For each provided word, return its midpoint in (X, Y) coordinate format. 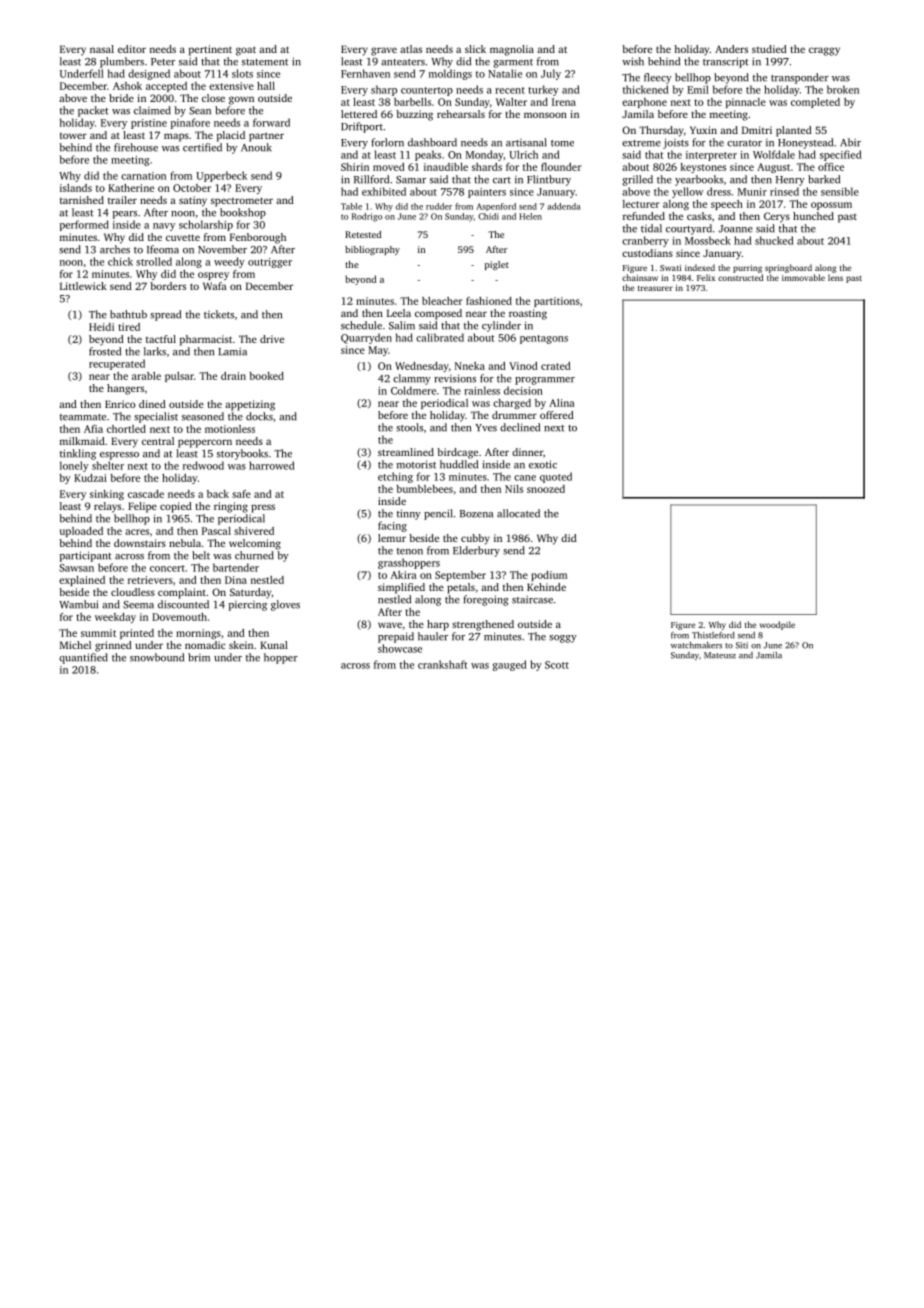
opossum (831, 206)
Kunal (274, 645)
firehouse (136, 147)
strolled (154, 261)
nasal (102, 49)
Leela (399, 313)
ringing (231, 507)
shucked (774, 240)
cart (502, 180)
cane (525, 478)
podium (549, 576)
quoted (556, 477)
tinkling (78, 454)
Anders (731, 49)
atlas (411, 49)
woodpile (777, 625)
